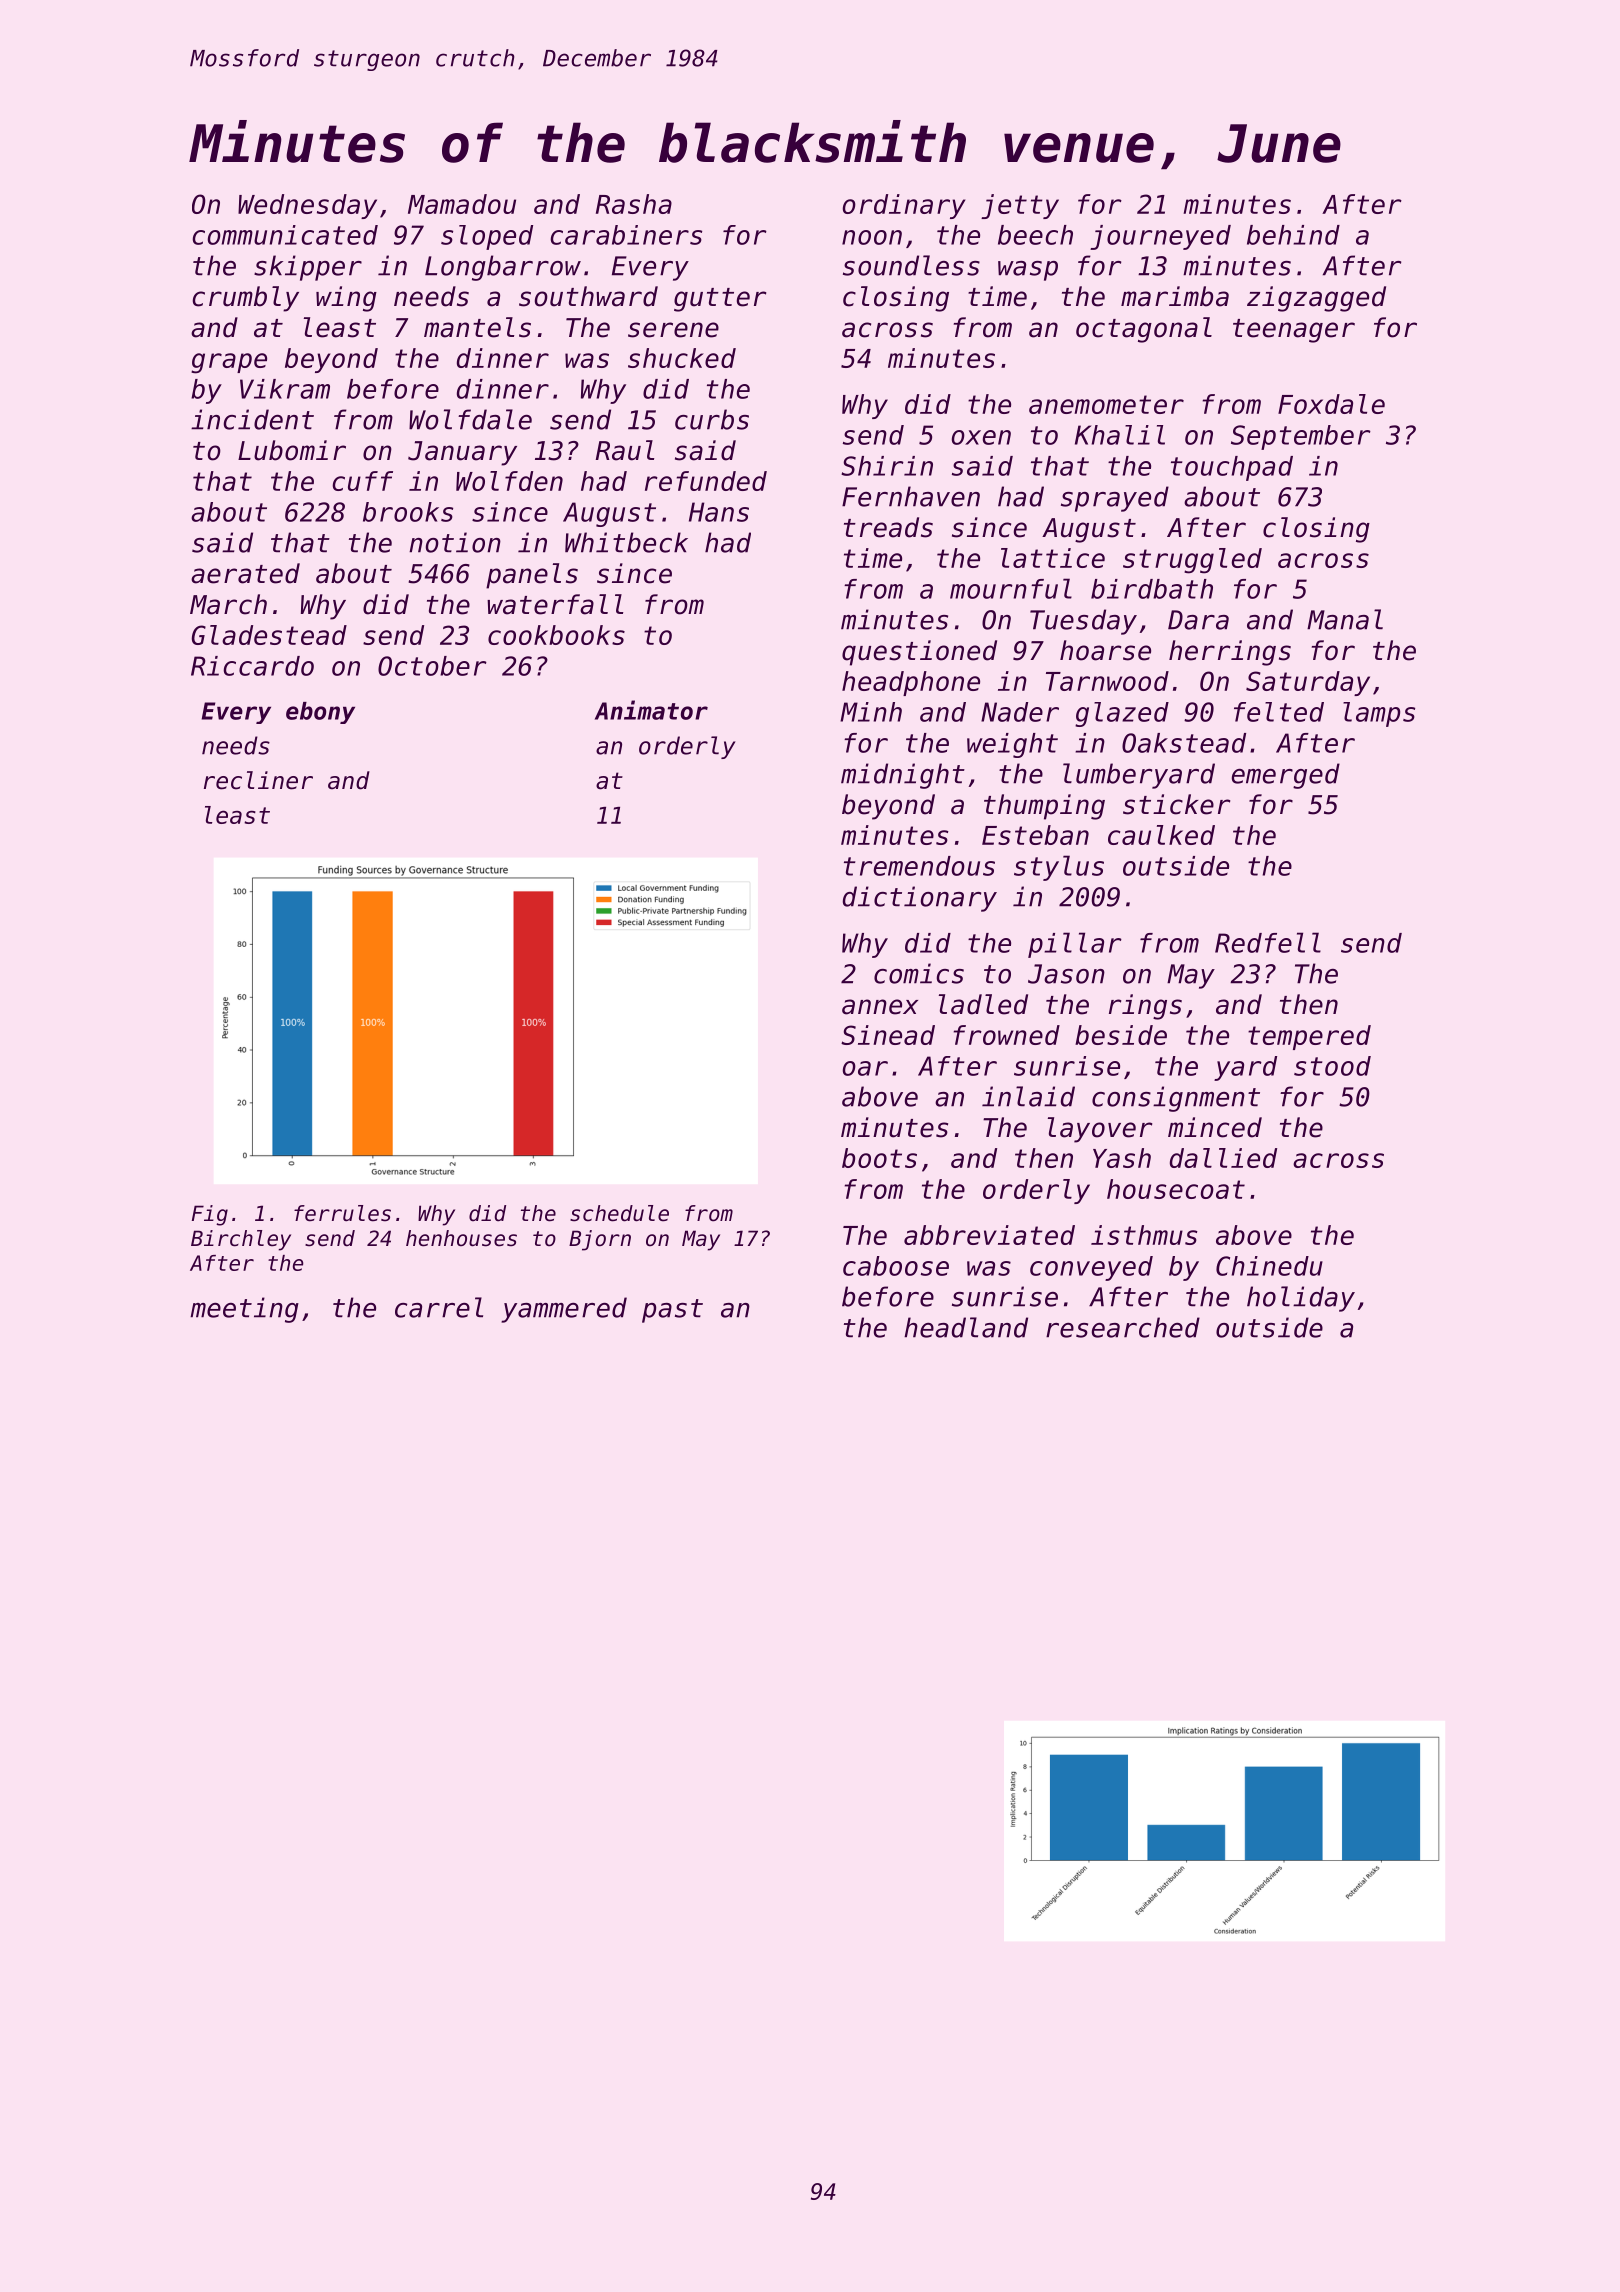  I want to click on Redfell, so click(1268, 942).
